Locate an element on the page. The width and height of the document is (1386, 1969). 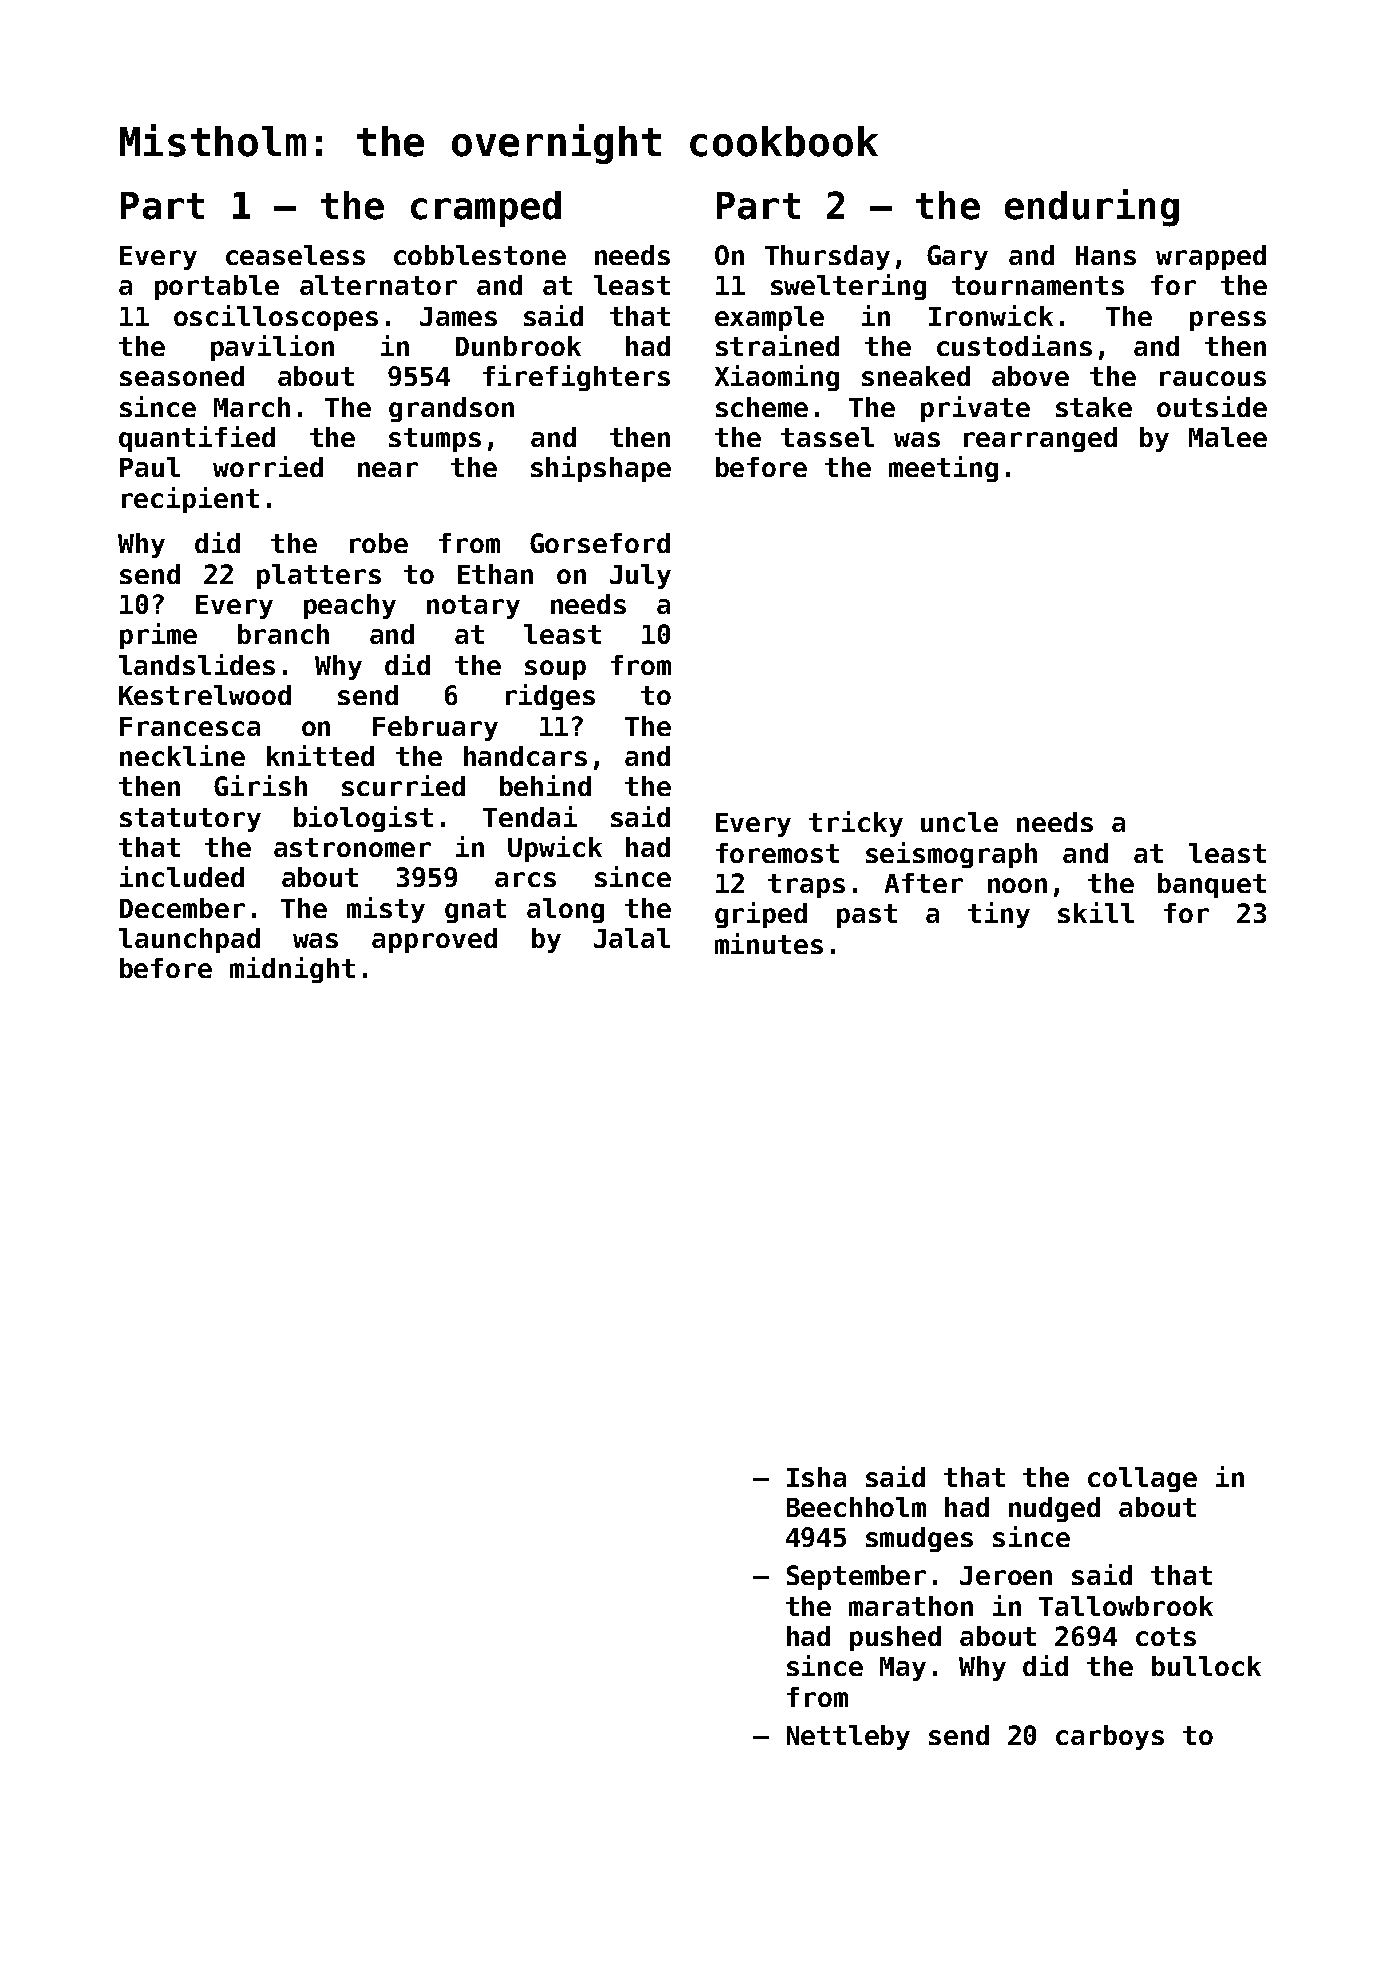
carboys is located at coordinates (1110, 1737).
